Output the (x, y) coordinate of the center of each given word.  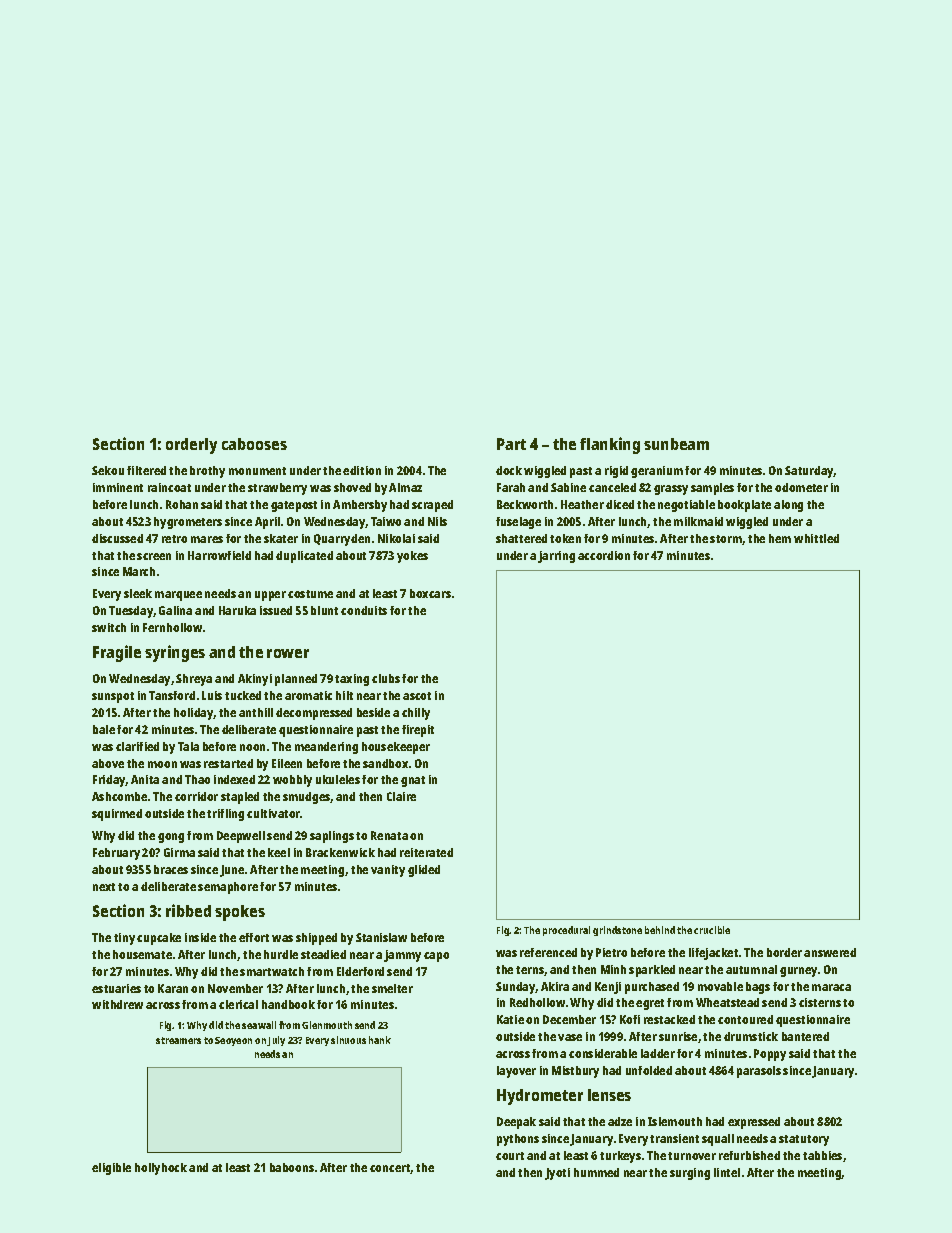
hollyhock (161, 1169)
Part (511, 444)
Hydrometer (540, 1097)
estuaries (116, 988)
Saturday (809, 472)
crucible (712, 930)
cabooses (254, 444)
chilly (416, 714)
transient (674, 1138)
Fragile (117, 653)
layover (516, 1072)
